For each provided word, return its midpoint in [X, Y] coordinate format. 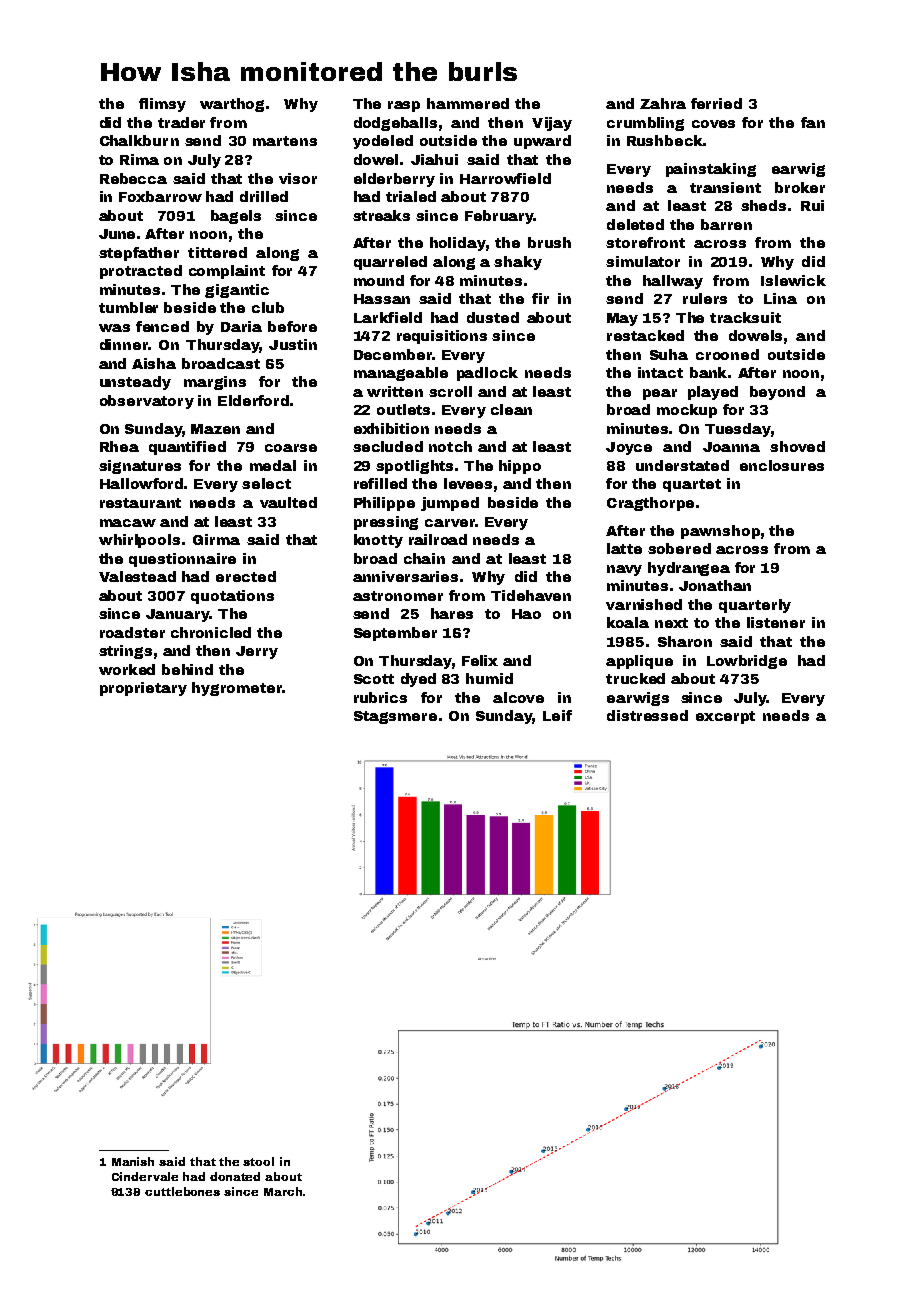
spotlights [414, 467]
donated [235, 1176]
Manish [133, 1161]
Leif [557, 715]
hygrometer [237, 689]
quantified [187, 448]
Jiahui [434, 159]
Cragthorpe [650, 504]
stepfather [139, 254]
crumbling [645, 124]
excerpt [725, 717]
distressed [647, 715]
